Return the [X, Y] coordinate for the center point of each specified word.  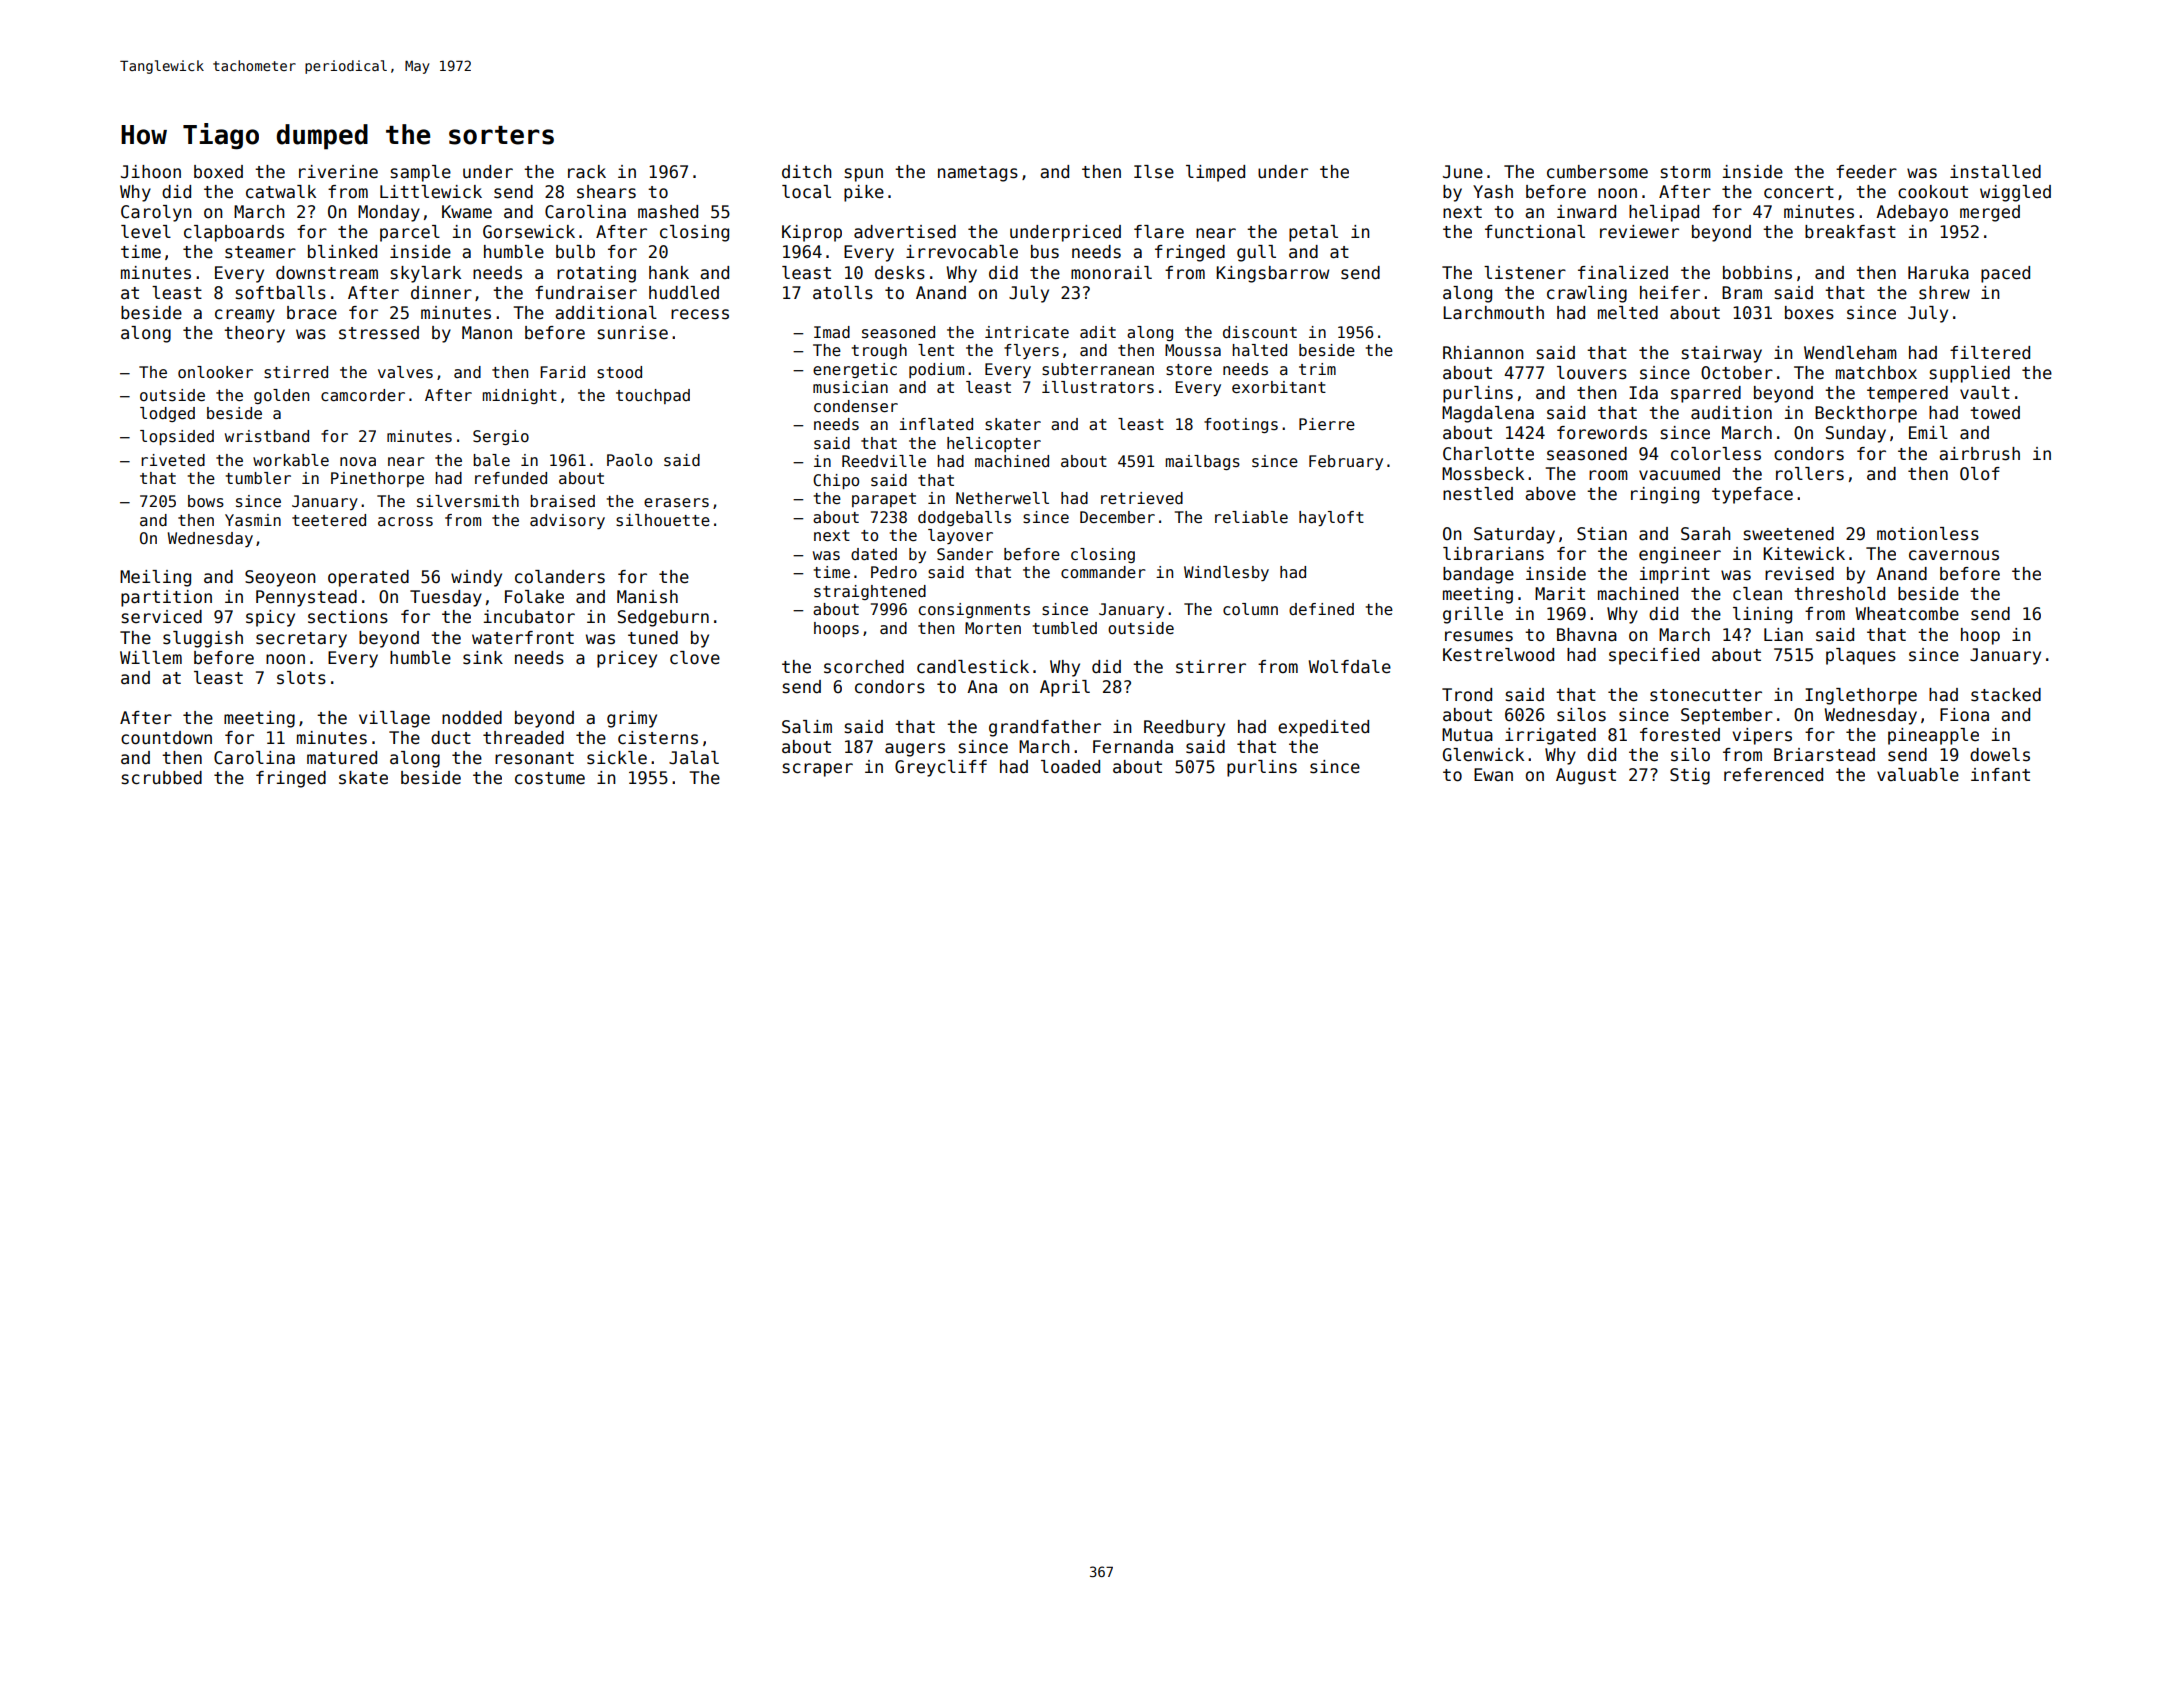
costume [550, 778]
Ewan [1493, 775]
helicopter [994, 444]
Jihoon [151, 172]
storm [1686, 172]
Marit [1560, 594]
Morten [993, 628]
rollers [1810, 474]
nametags [978, 174]
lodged [167, 414]
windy [476, 578]
